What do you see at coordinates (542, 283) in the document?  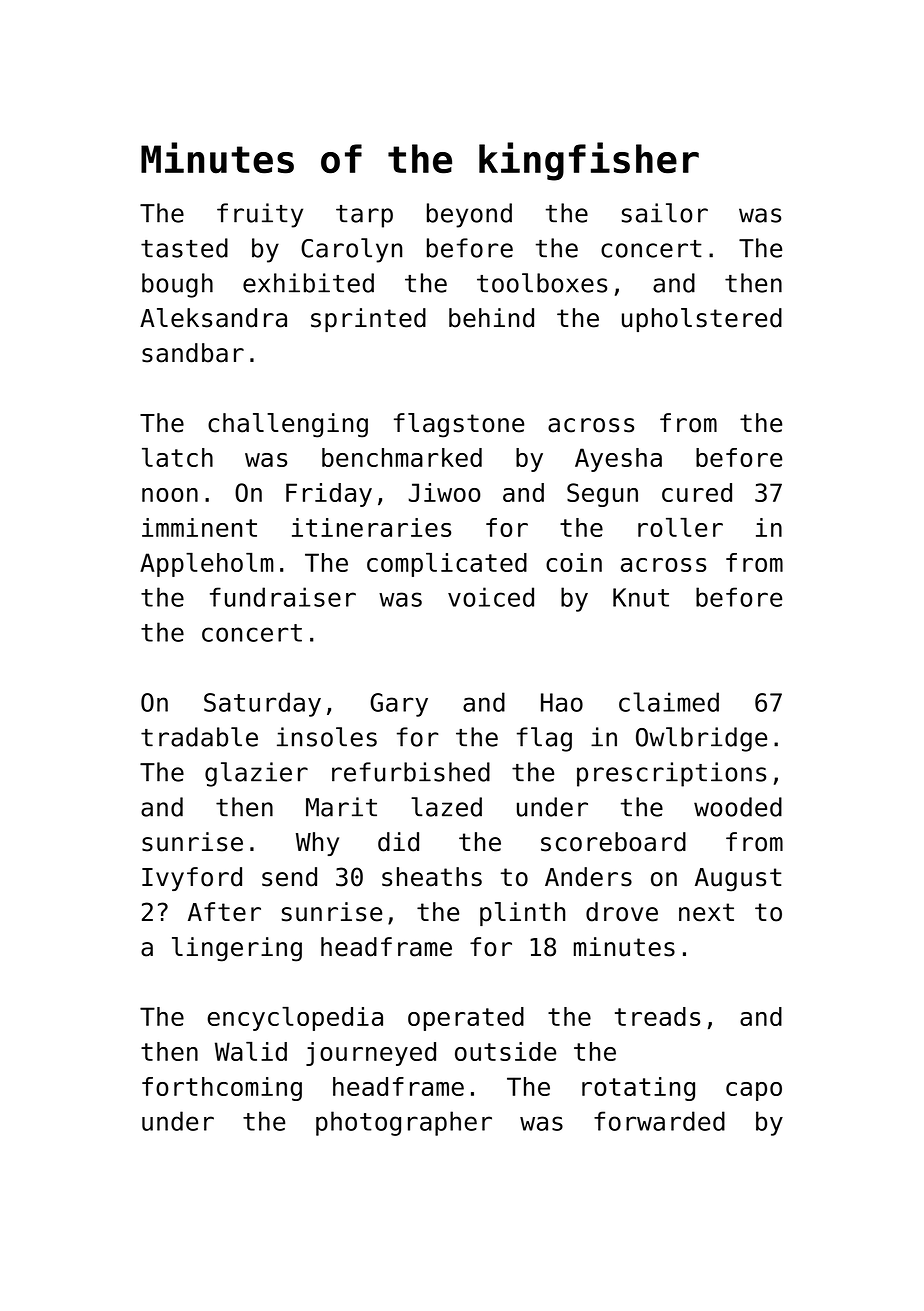 I see `toolboxes` at bounding box center [542, 283].
